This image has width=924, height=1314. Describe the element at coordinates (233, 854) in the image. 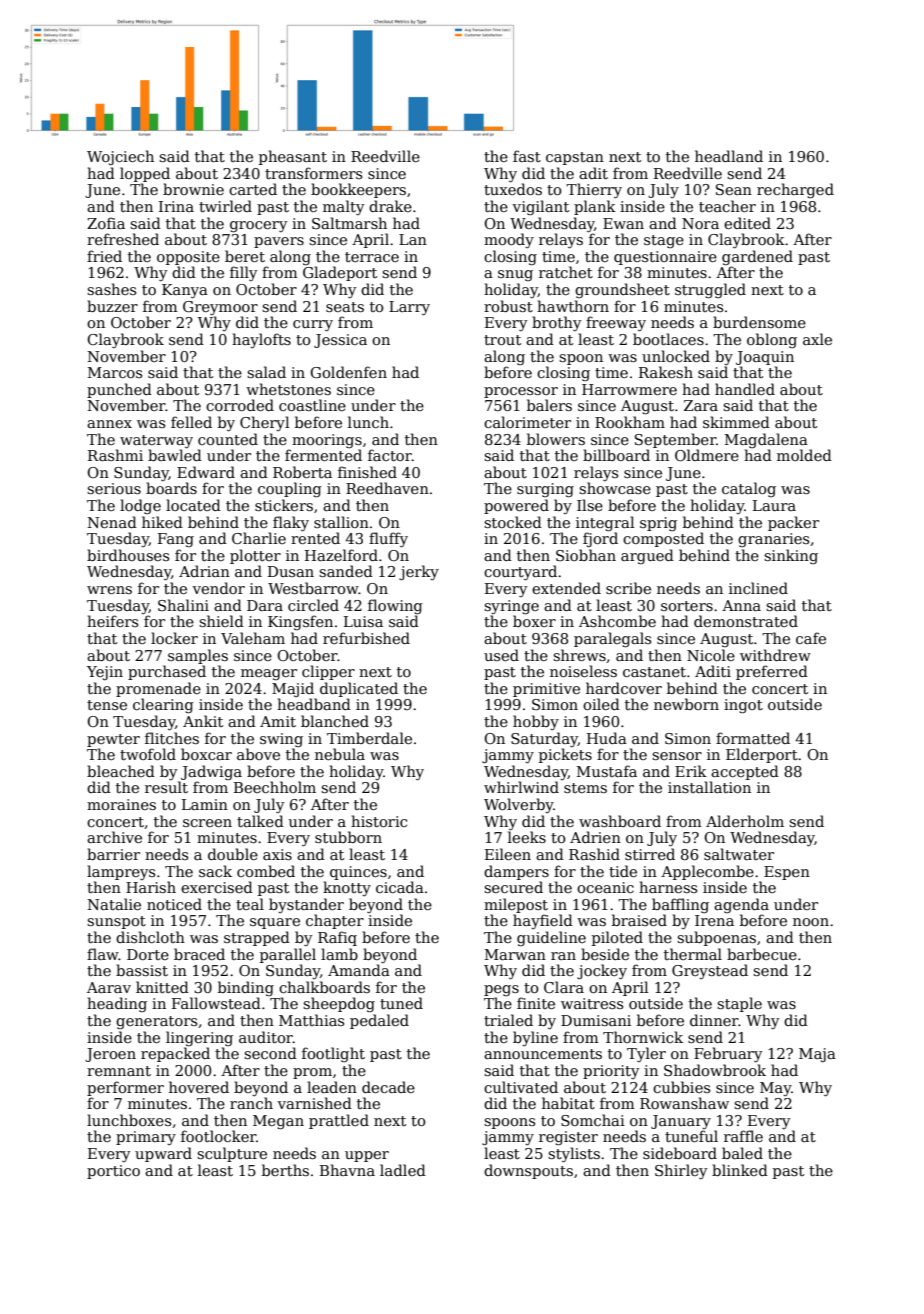

I see `double` at that location.
